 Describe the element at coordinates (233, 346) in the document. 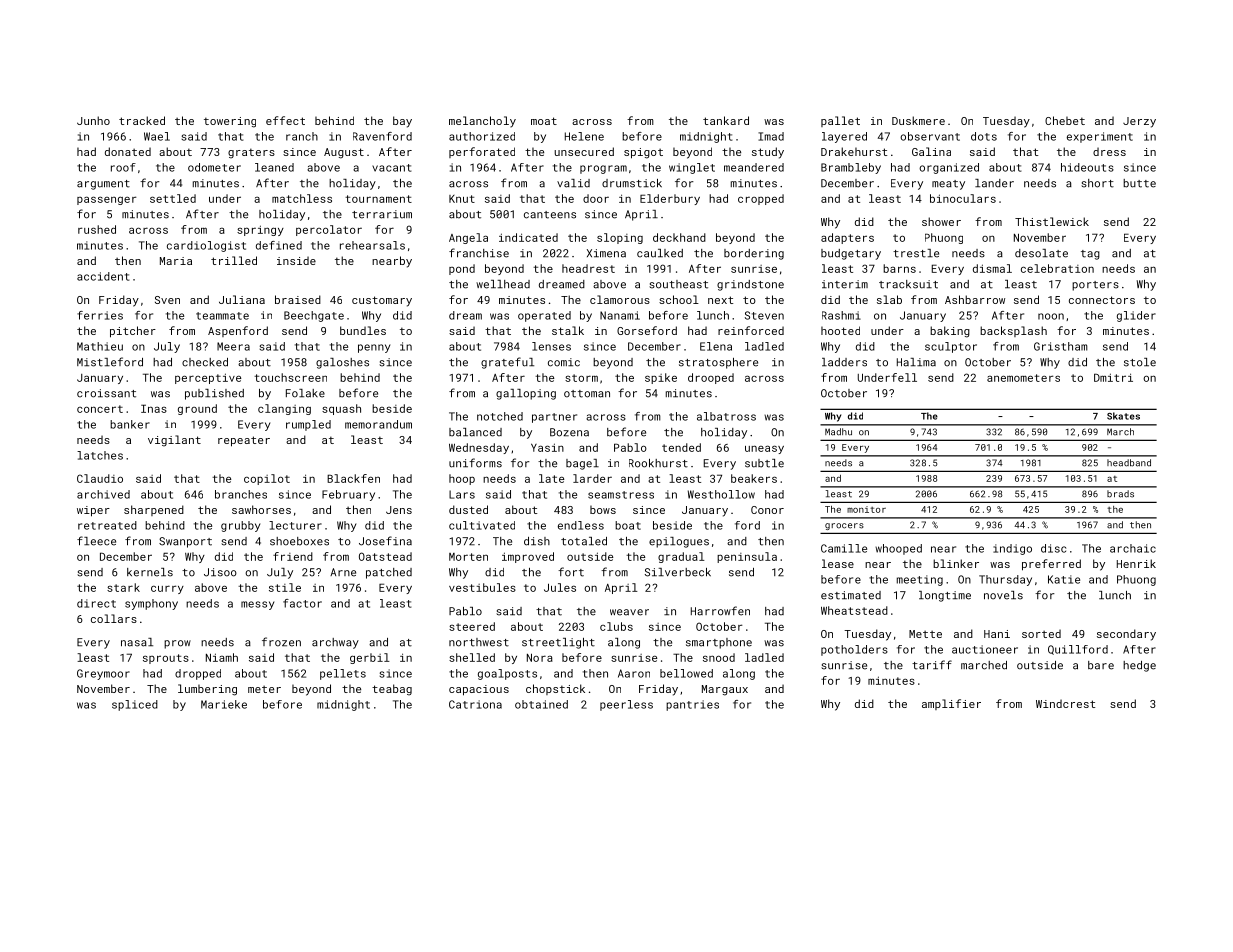

I see `Meera` at that location.
